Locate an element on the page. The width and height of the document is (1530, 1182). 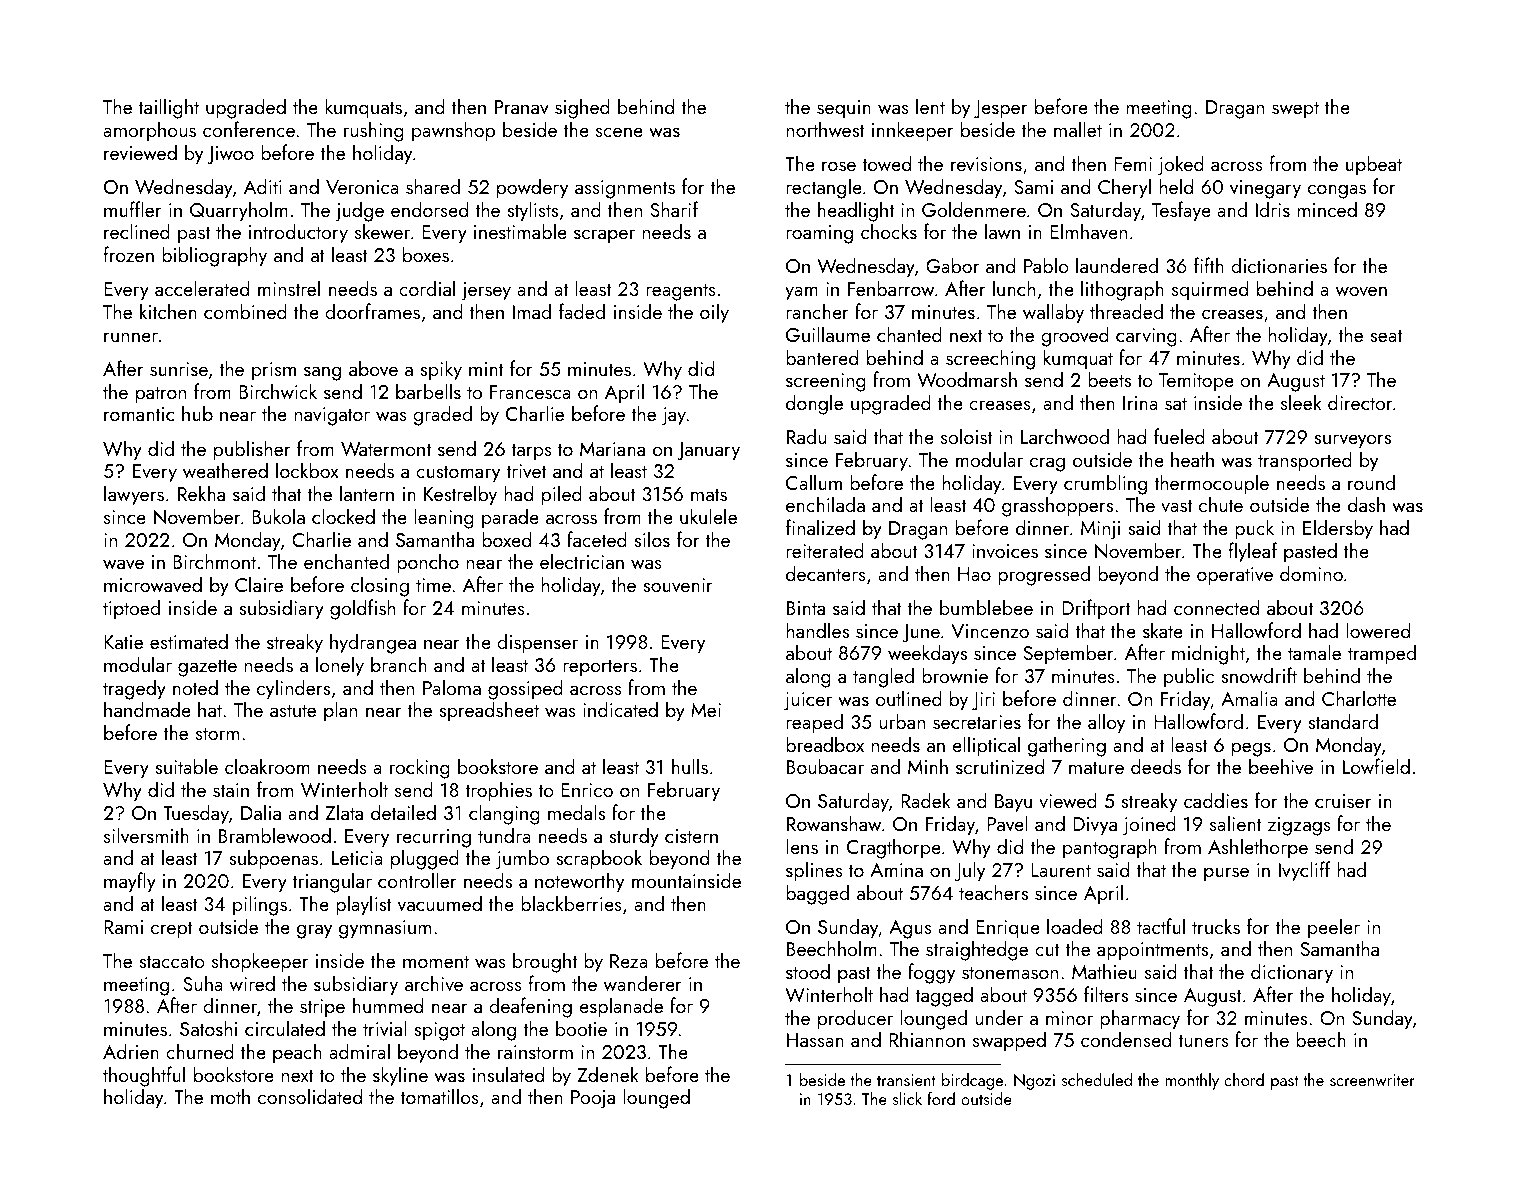
lent is located at coordinates (930, 106).
